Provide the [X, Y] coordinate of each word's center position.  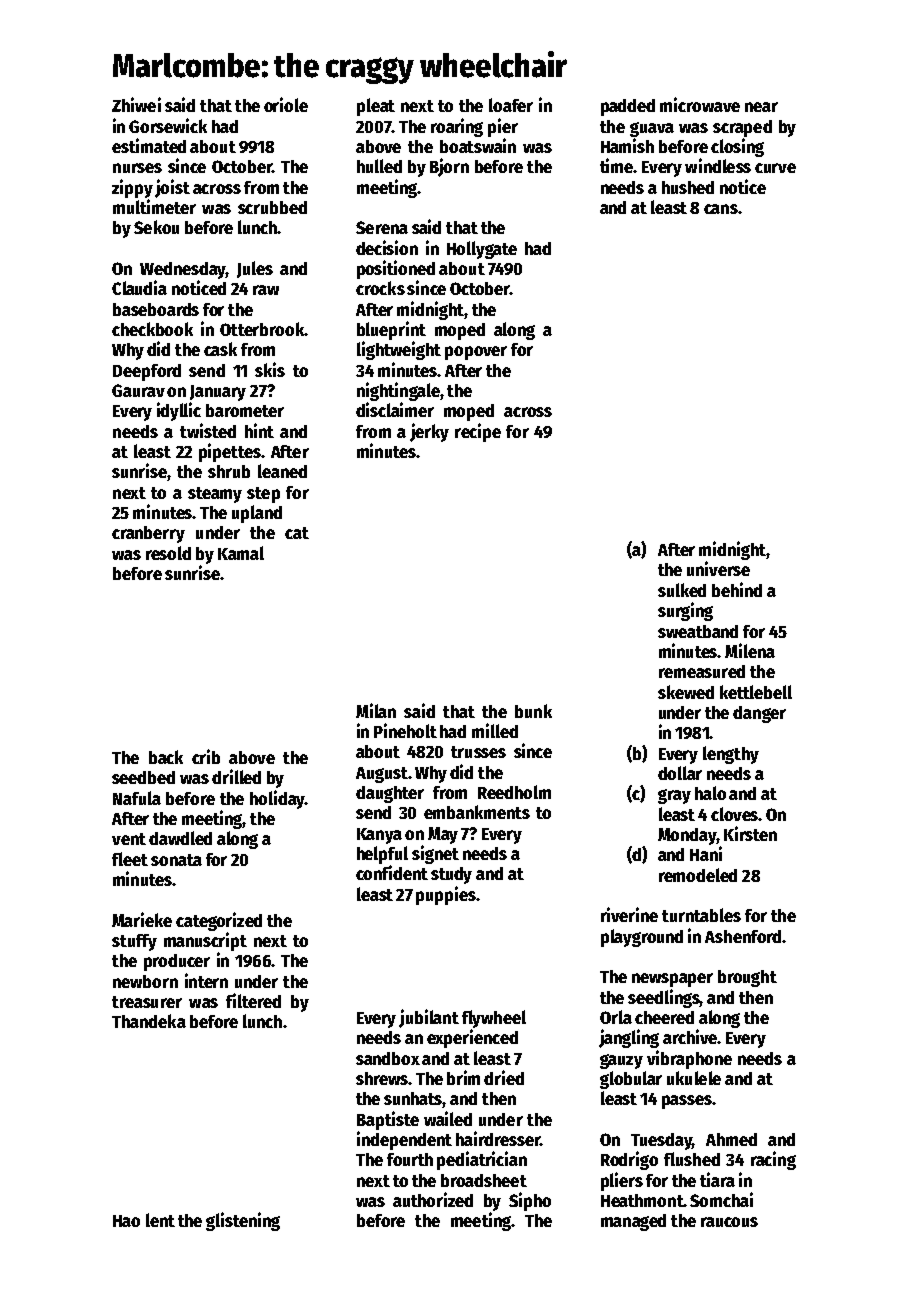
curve [775, 168]
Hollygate [482, 250]
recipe [478, 432]
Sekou [156, 227]
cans [721, 209]
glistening [243, 1221]
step [263, 495]
